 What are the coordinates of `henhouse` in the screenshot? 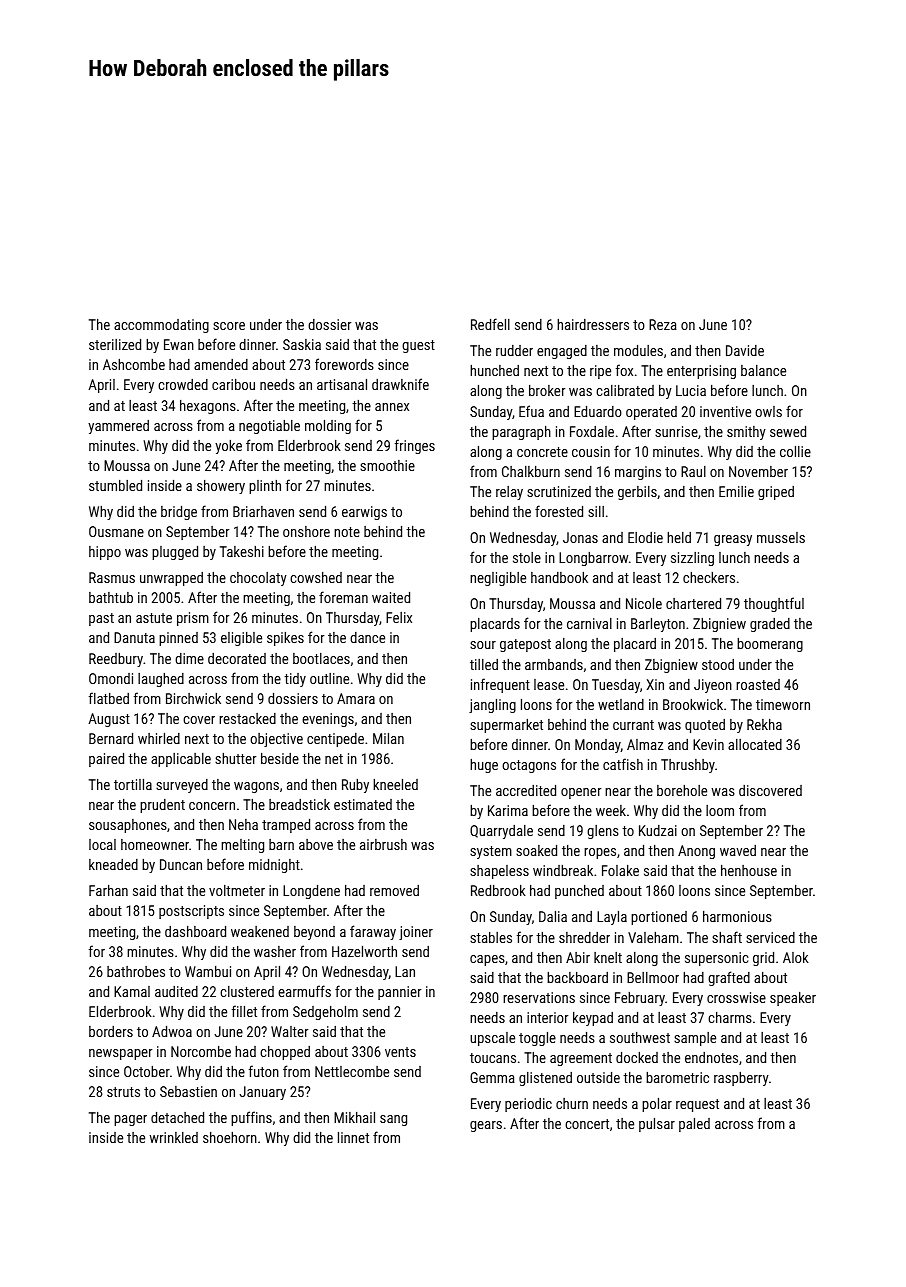 It's located at (749, 870).
